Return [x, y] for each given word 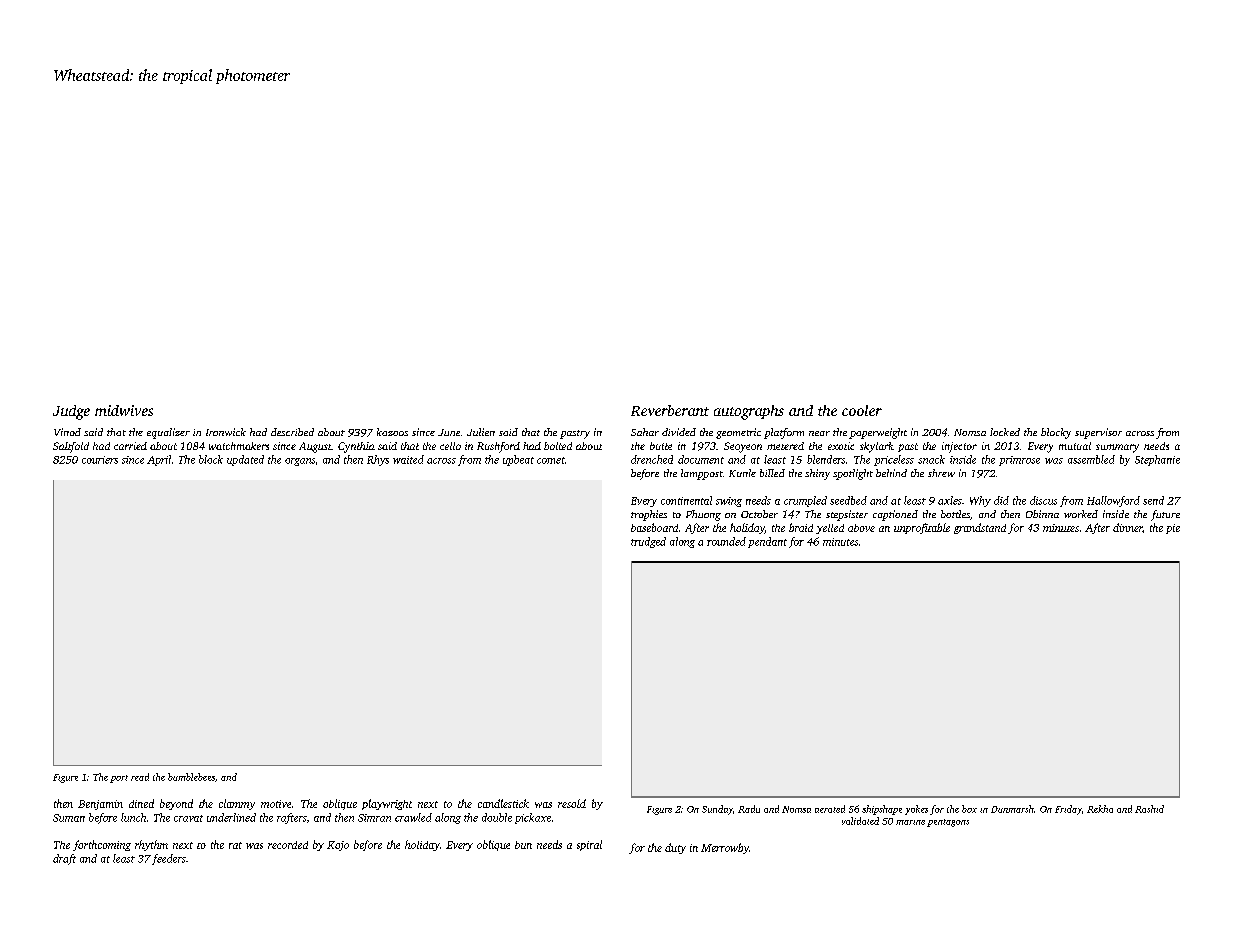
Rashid [1149, 809]
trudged [648, 542]
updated [245, 460]
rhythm [151, 845]
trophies [649, 515]
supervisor [1098, 433]
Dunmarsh [1012, 809]
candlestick [503, 803]
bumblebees [191, 777]
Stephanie [1157, 460]
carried [130, 446]
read [140, 777]
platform [784, 433]
